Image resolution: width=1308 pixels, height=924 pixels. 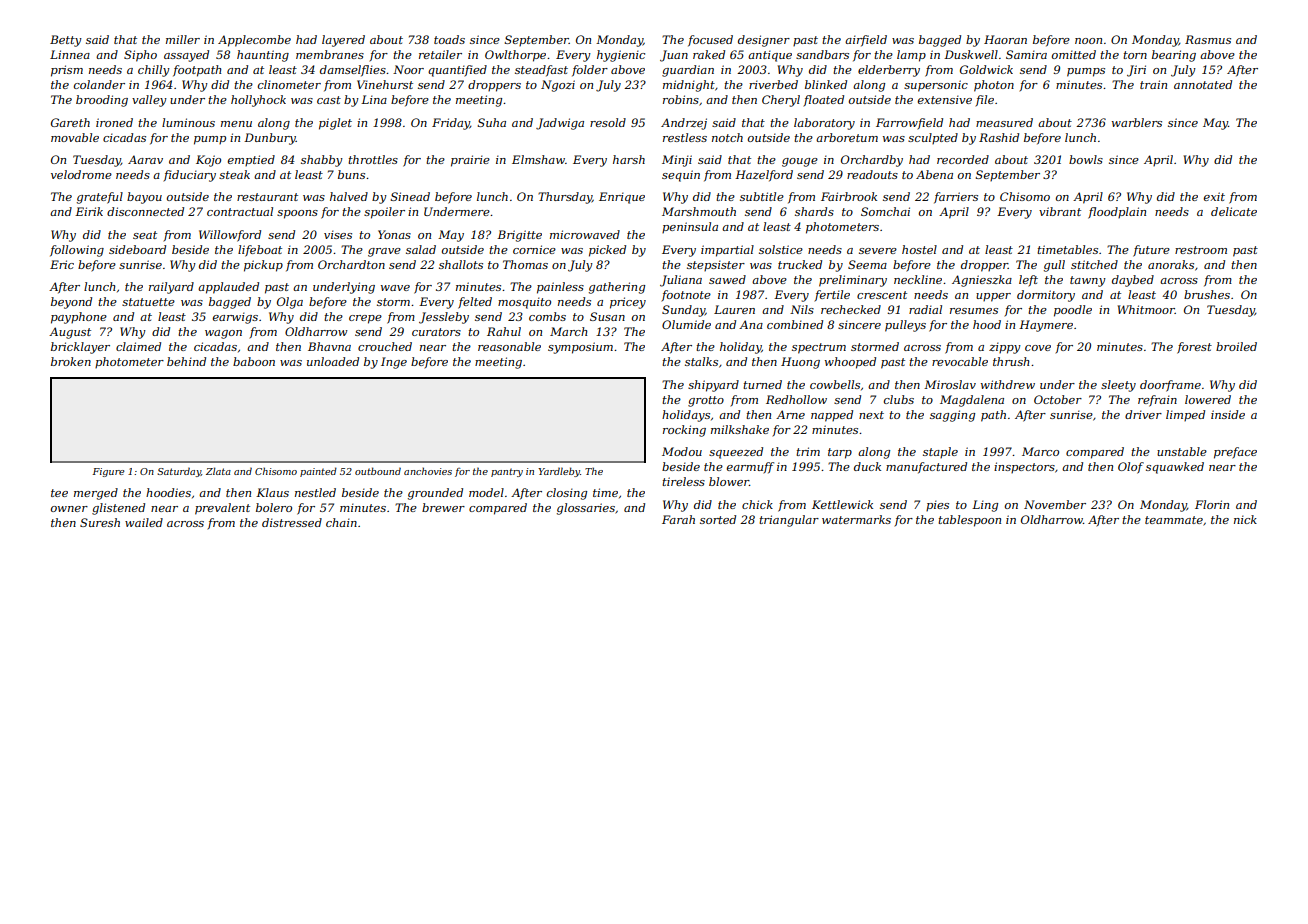 I want to click on tablespoon, so click(x=969, y=521).
